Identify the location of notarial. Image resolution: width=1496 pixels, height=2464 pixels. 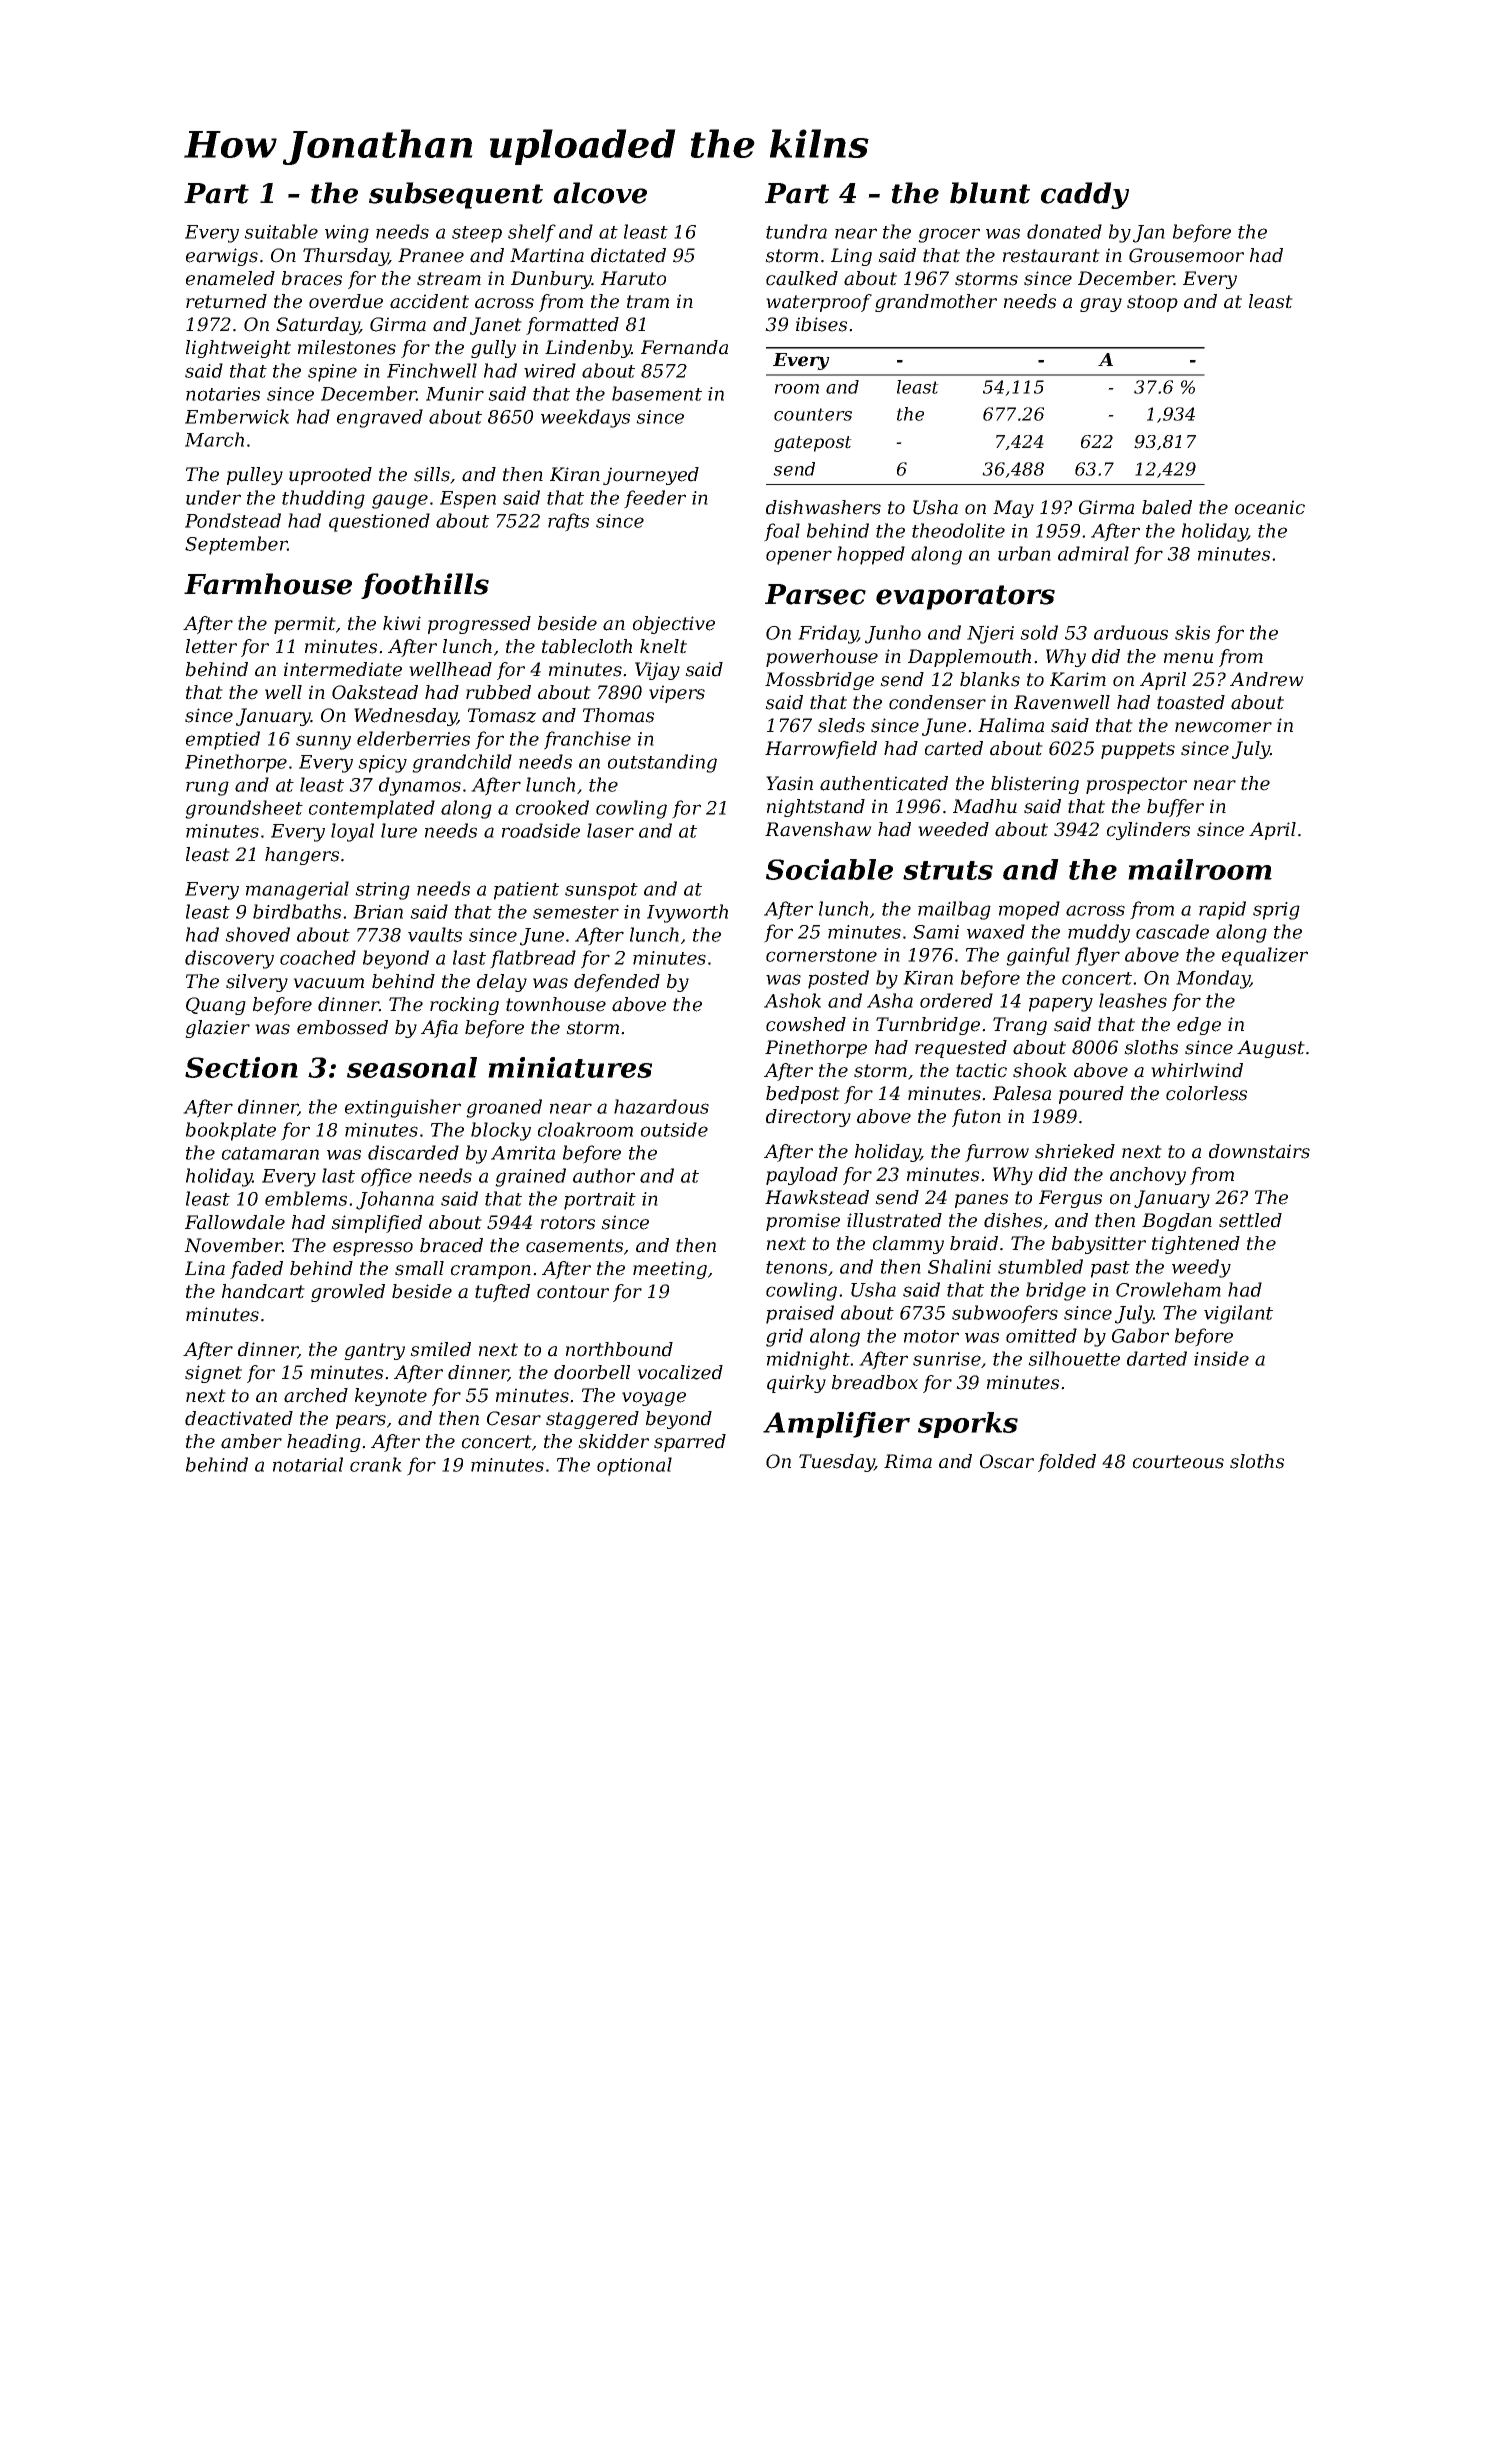
(308, 1464).
